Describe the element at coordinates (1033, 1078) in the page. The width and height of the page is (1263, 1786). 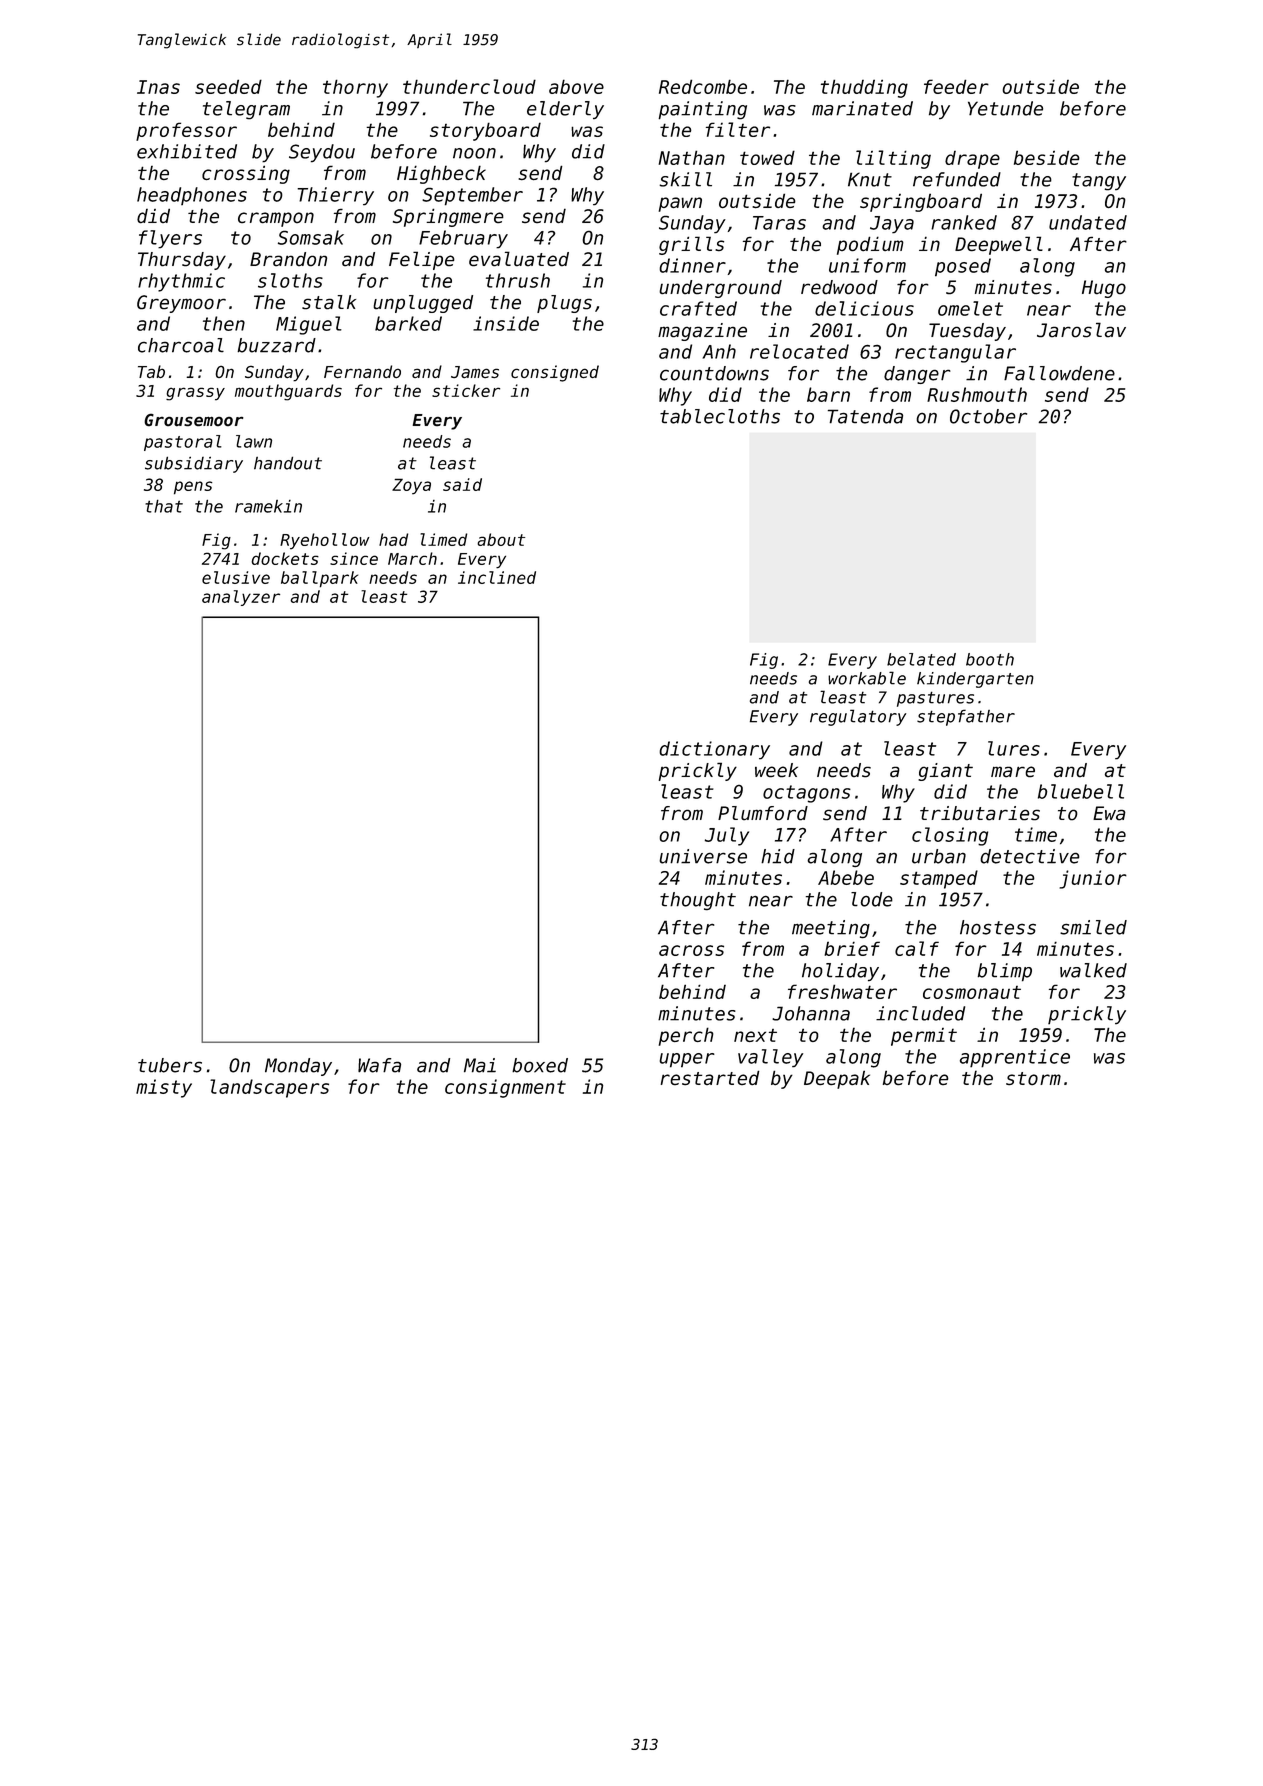
I see `storm` at that location.
